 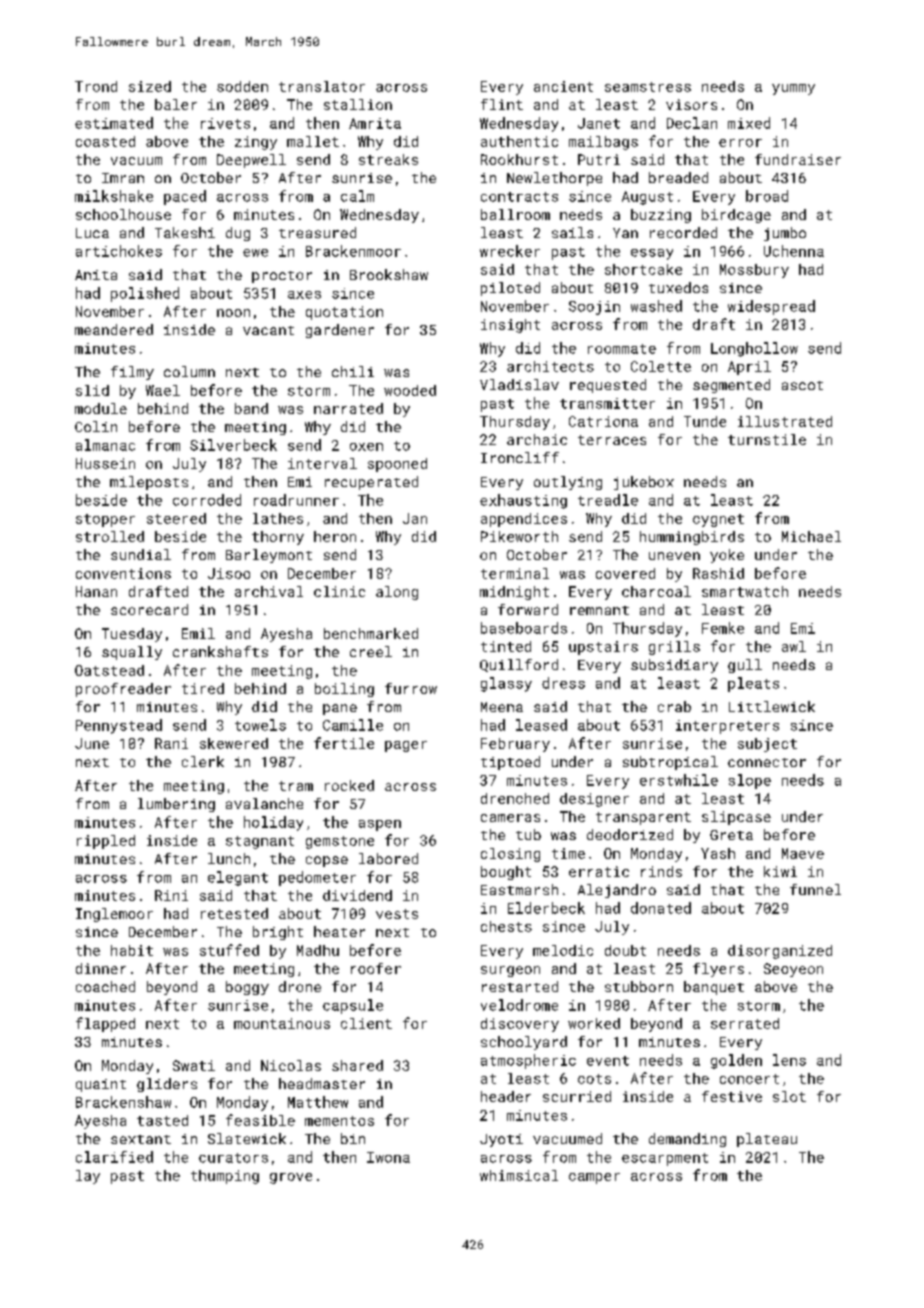 What do you see at coordinates (520, 986) in the document?
I see `restarted` at bounding box center [520, 986].
